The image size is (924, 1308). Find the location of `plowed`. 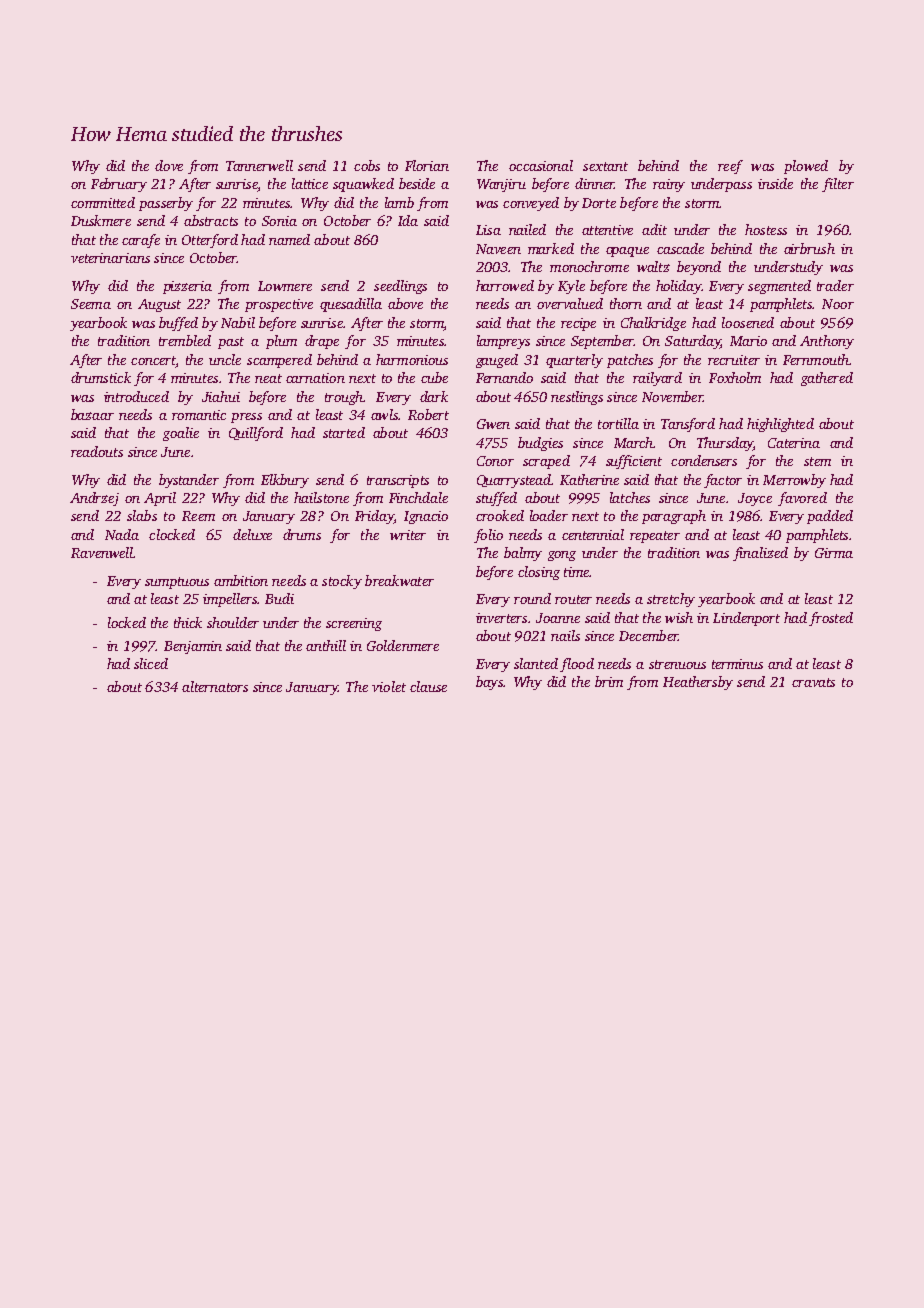

plowed is located at coordinates (806, 167).
